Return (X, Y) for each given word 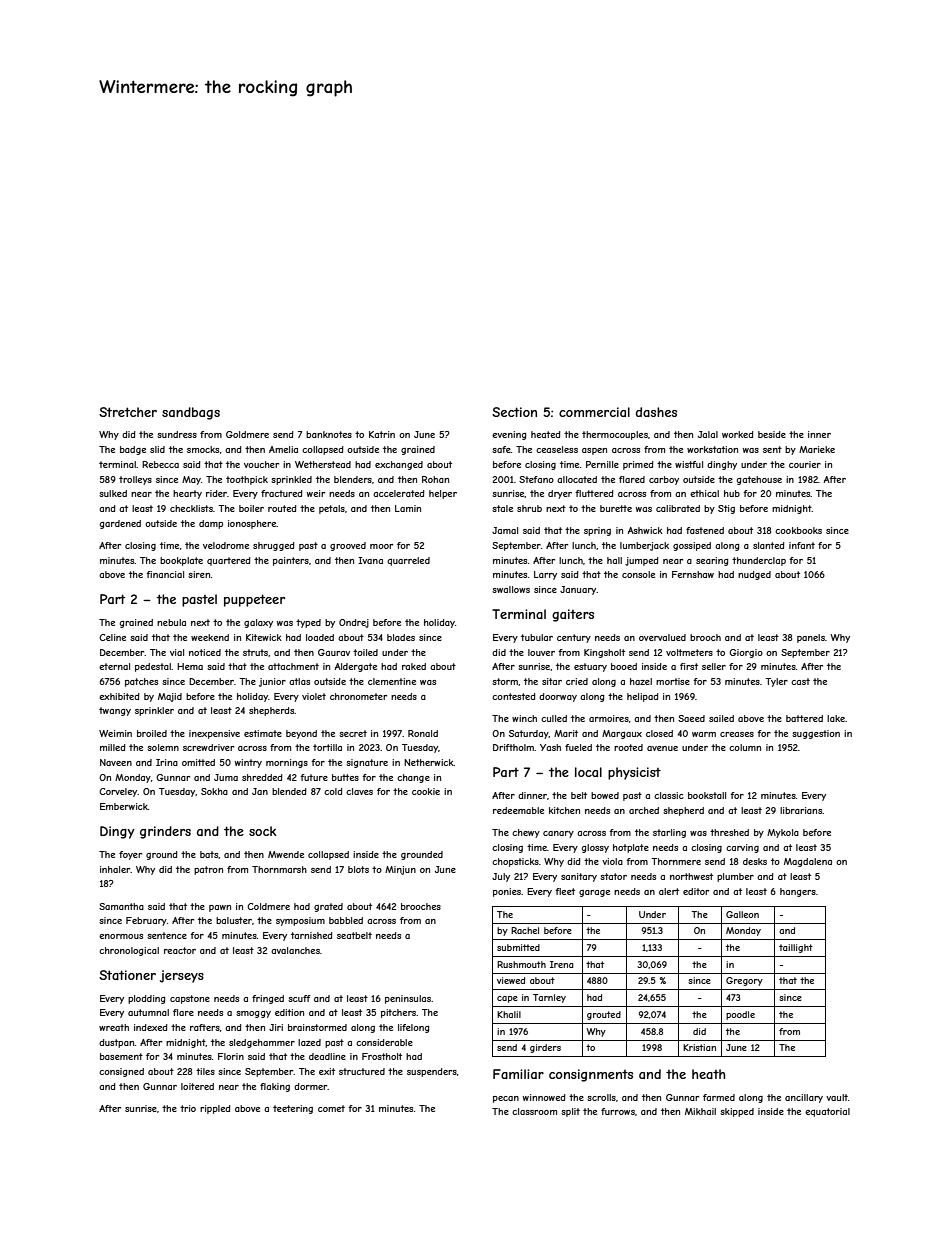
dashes (656, 412)
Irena (562, 964)
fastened (705, 530)
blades (401, 637)
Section (514, 412)
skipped (737, 1112)
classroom (534, 1111)
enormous (121, 936)
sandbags (191, 413)
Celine (112, 637)
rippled (215, 1109)
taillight (796, 948)
